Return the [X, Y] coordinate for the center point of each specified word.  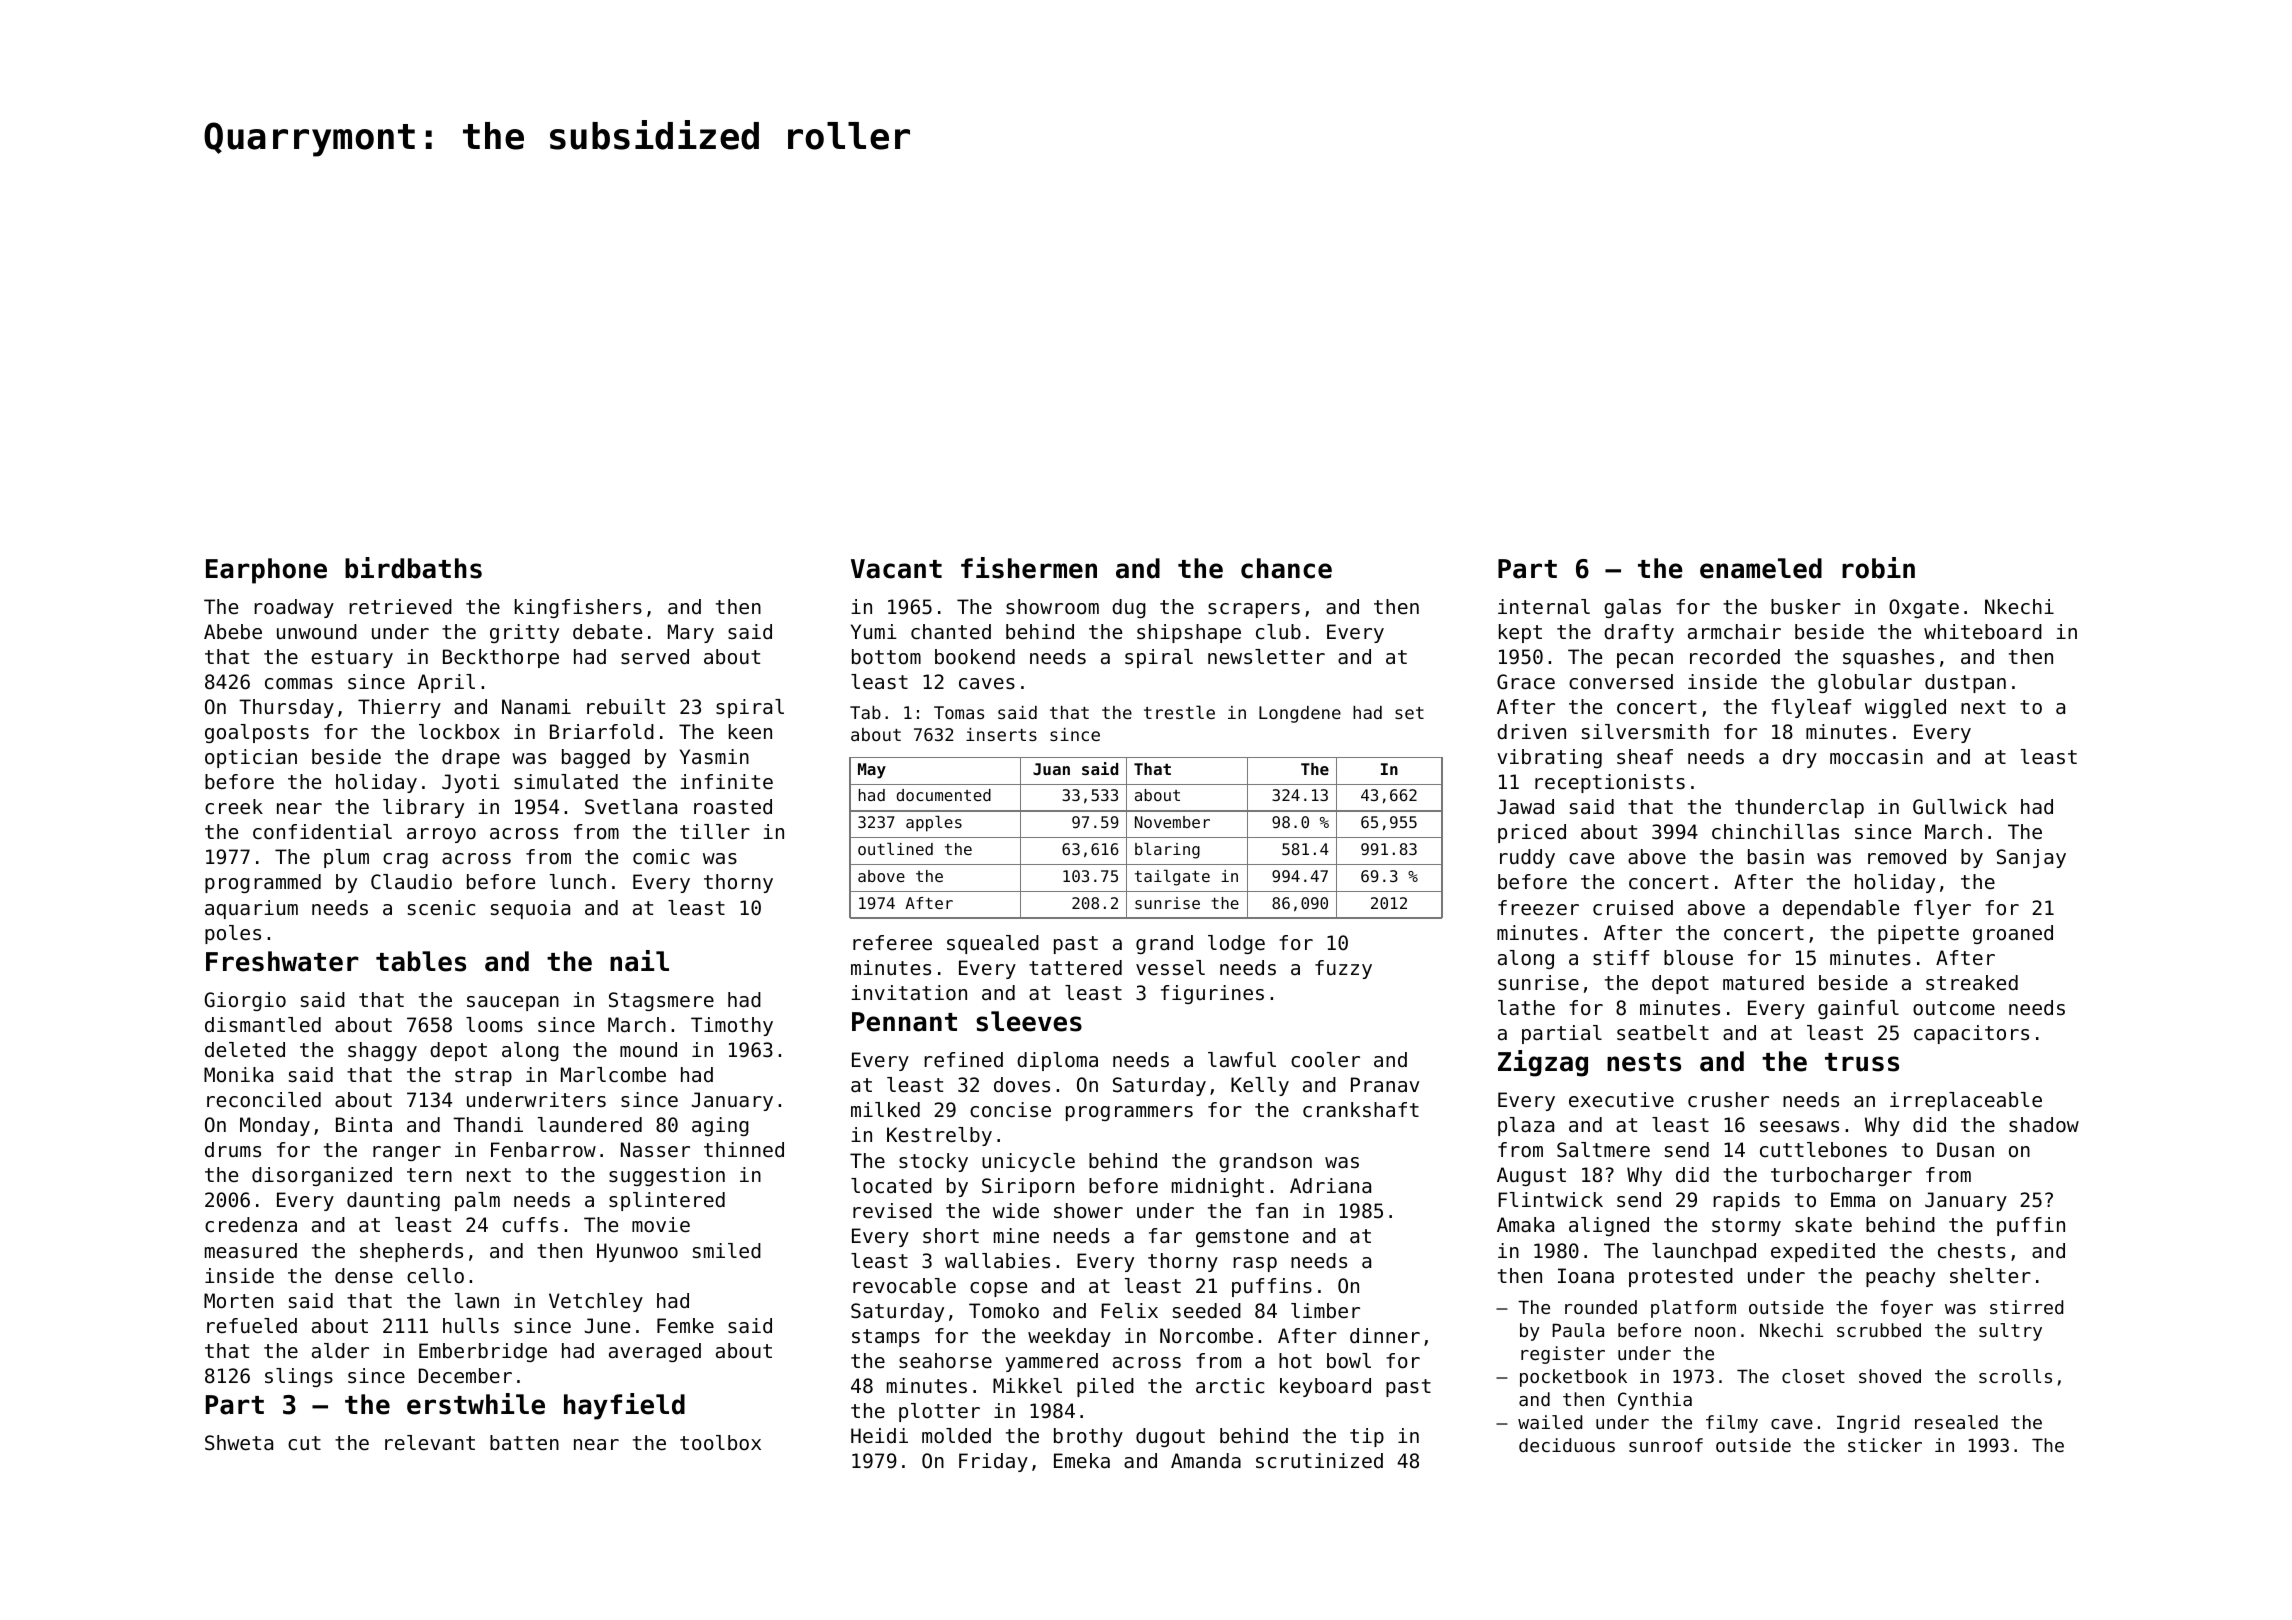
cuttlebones [1823, 1150]
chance [1286, 568]
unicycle [1028, 1162]
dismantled [263, 1025]
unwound [317, 632]
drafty [1639, 633]
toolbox [720, 1443]
